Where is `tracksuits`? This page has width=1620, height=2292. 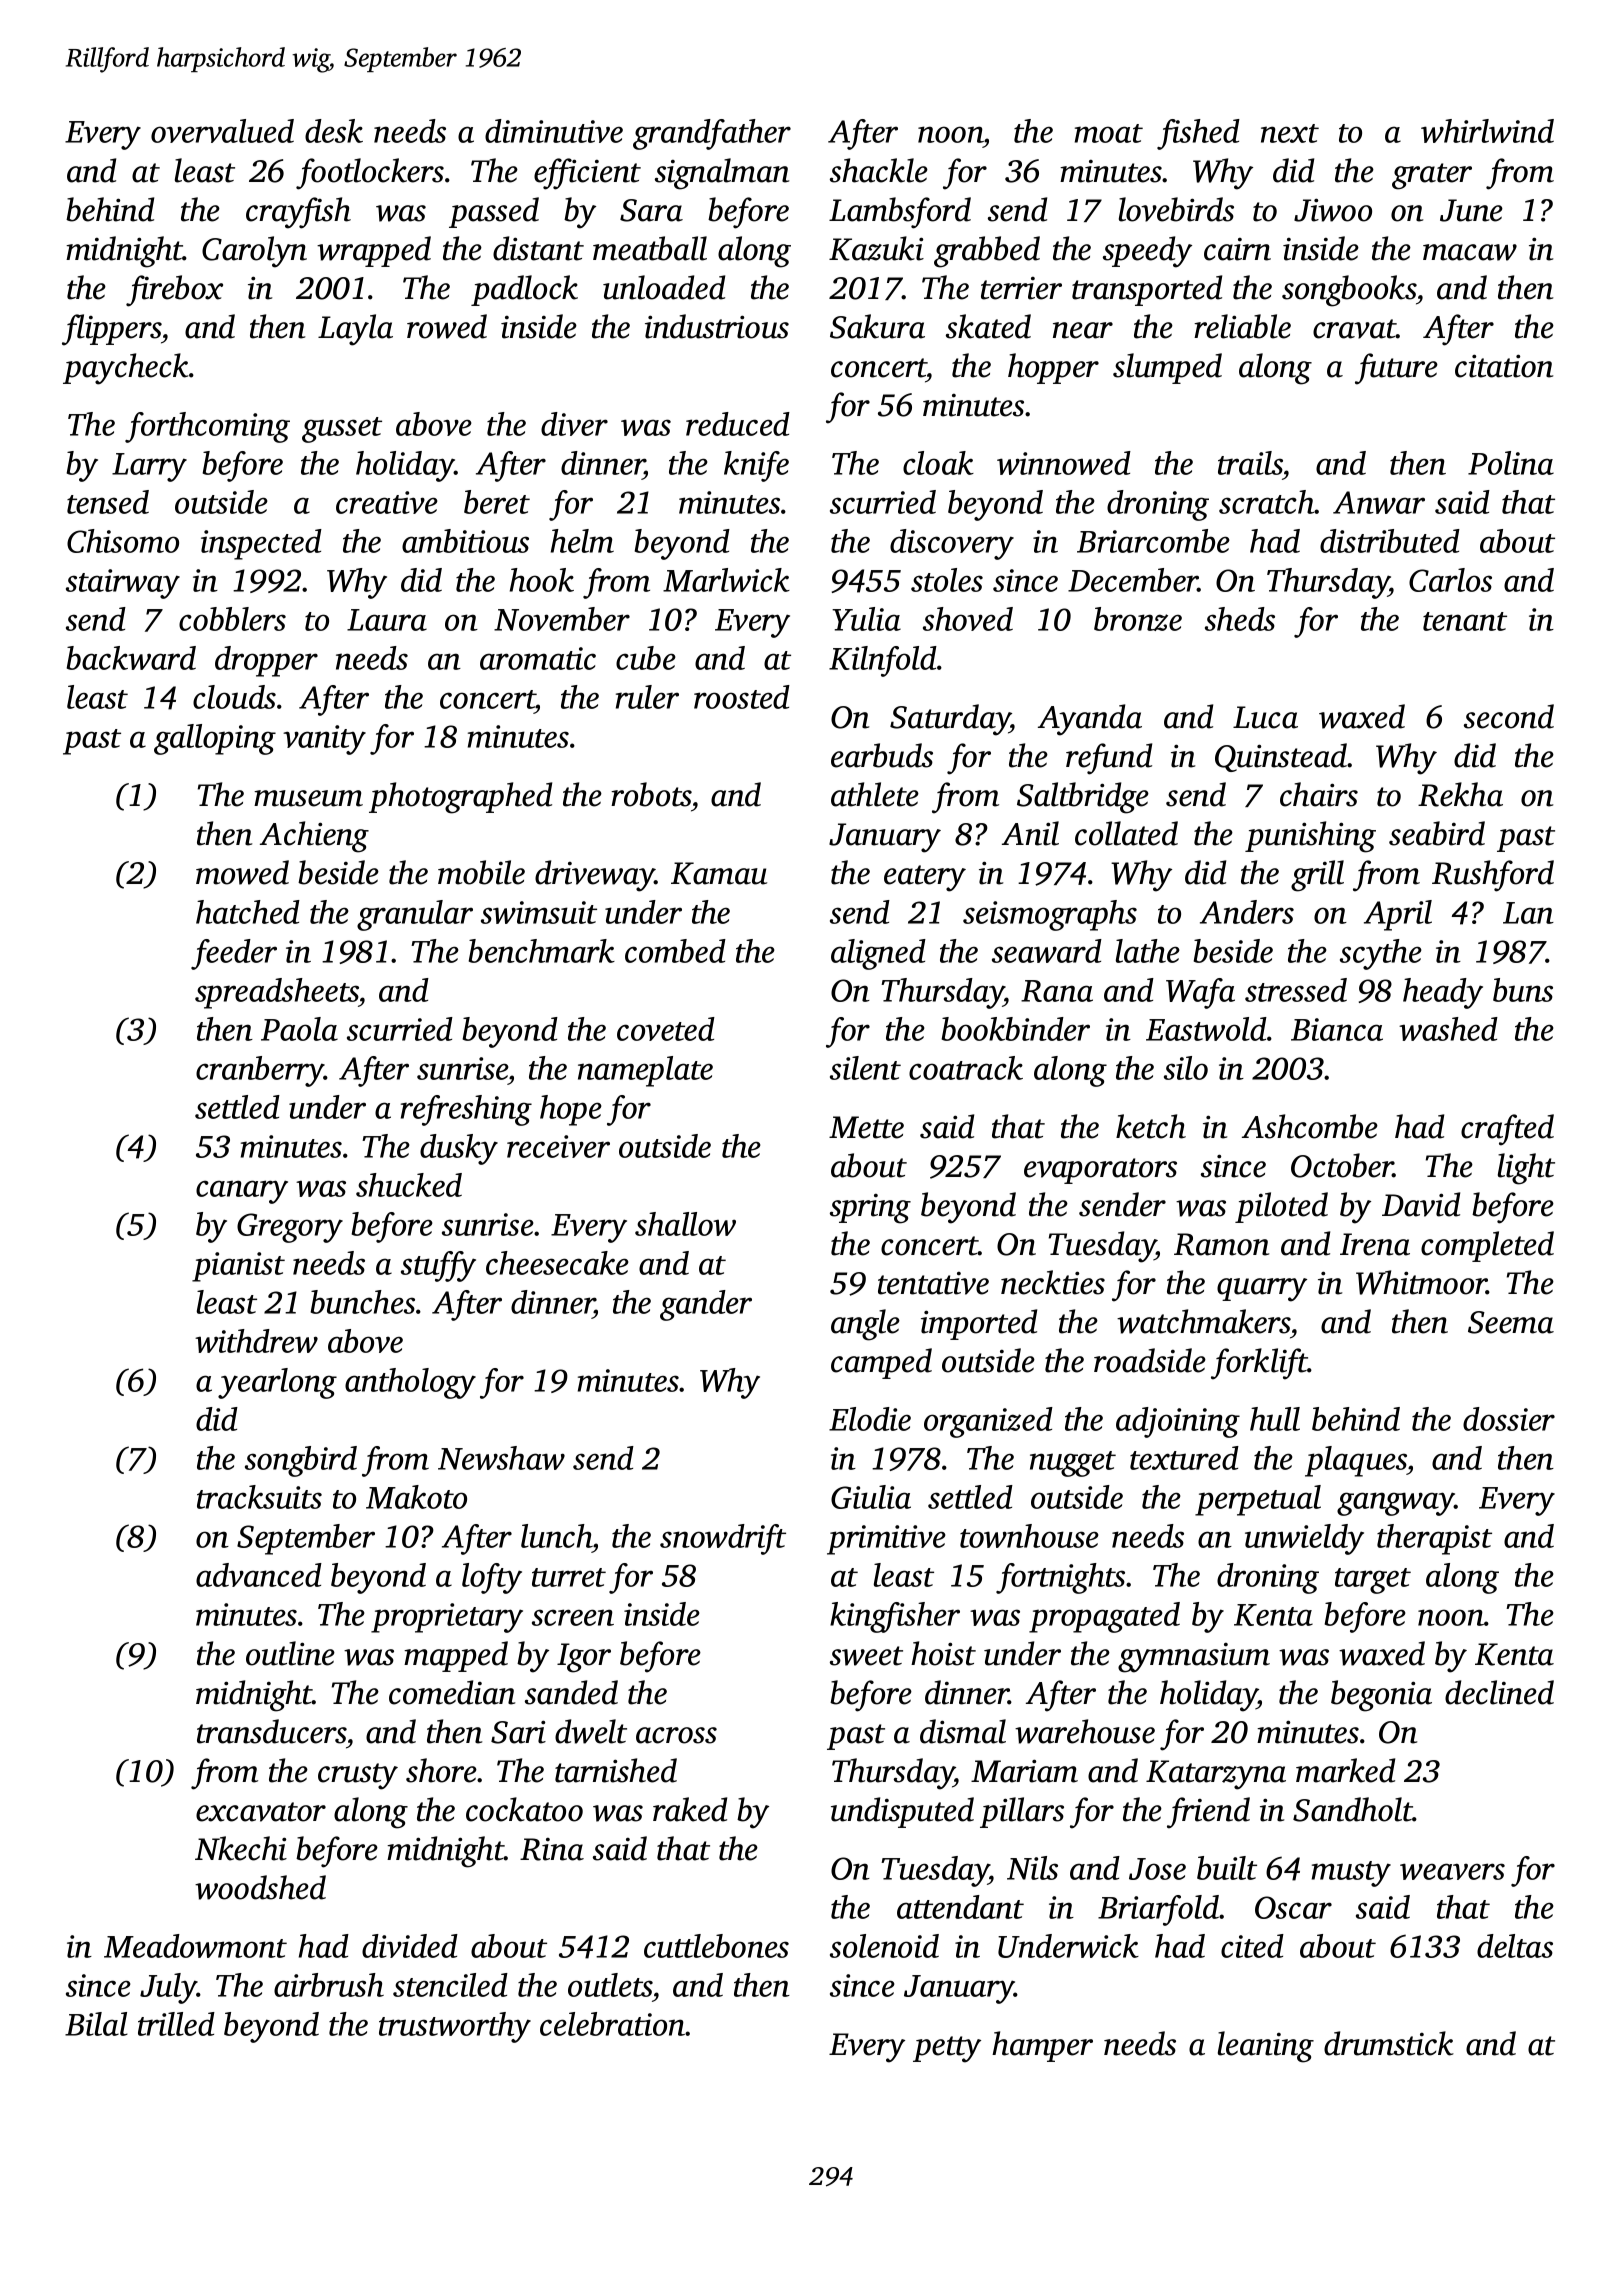 tracksuits is located at coordinates (259, 1497).
